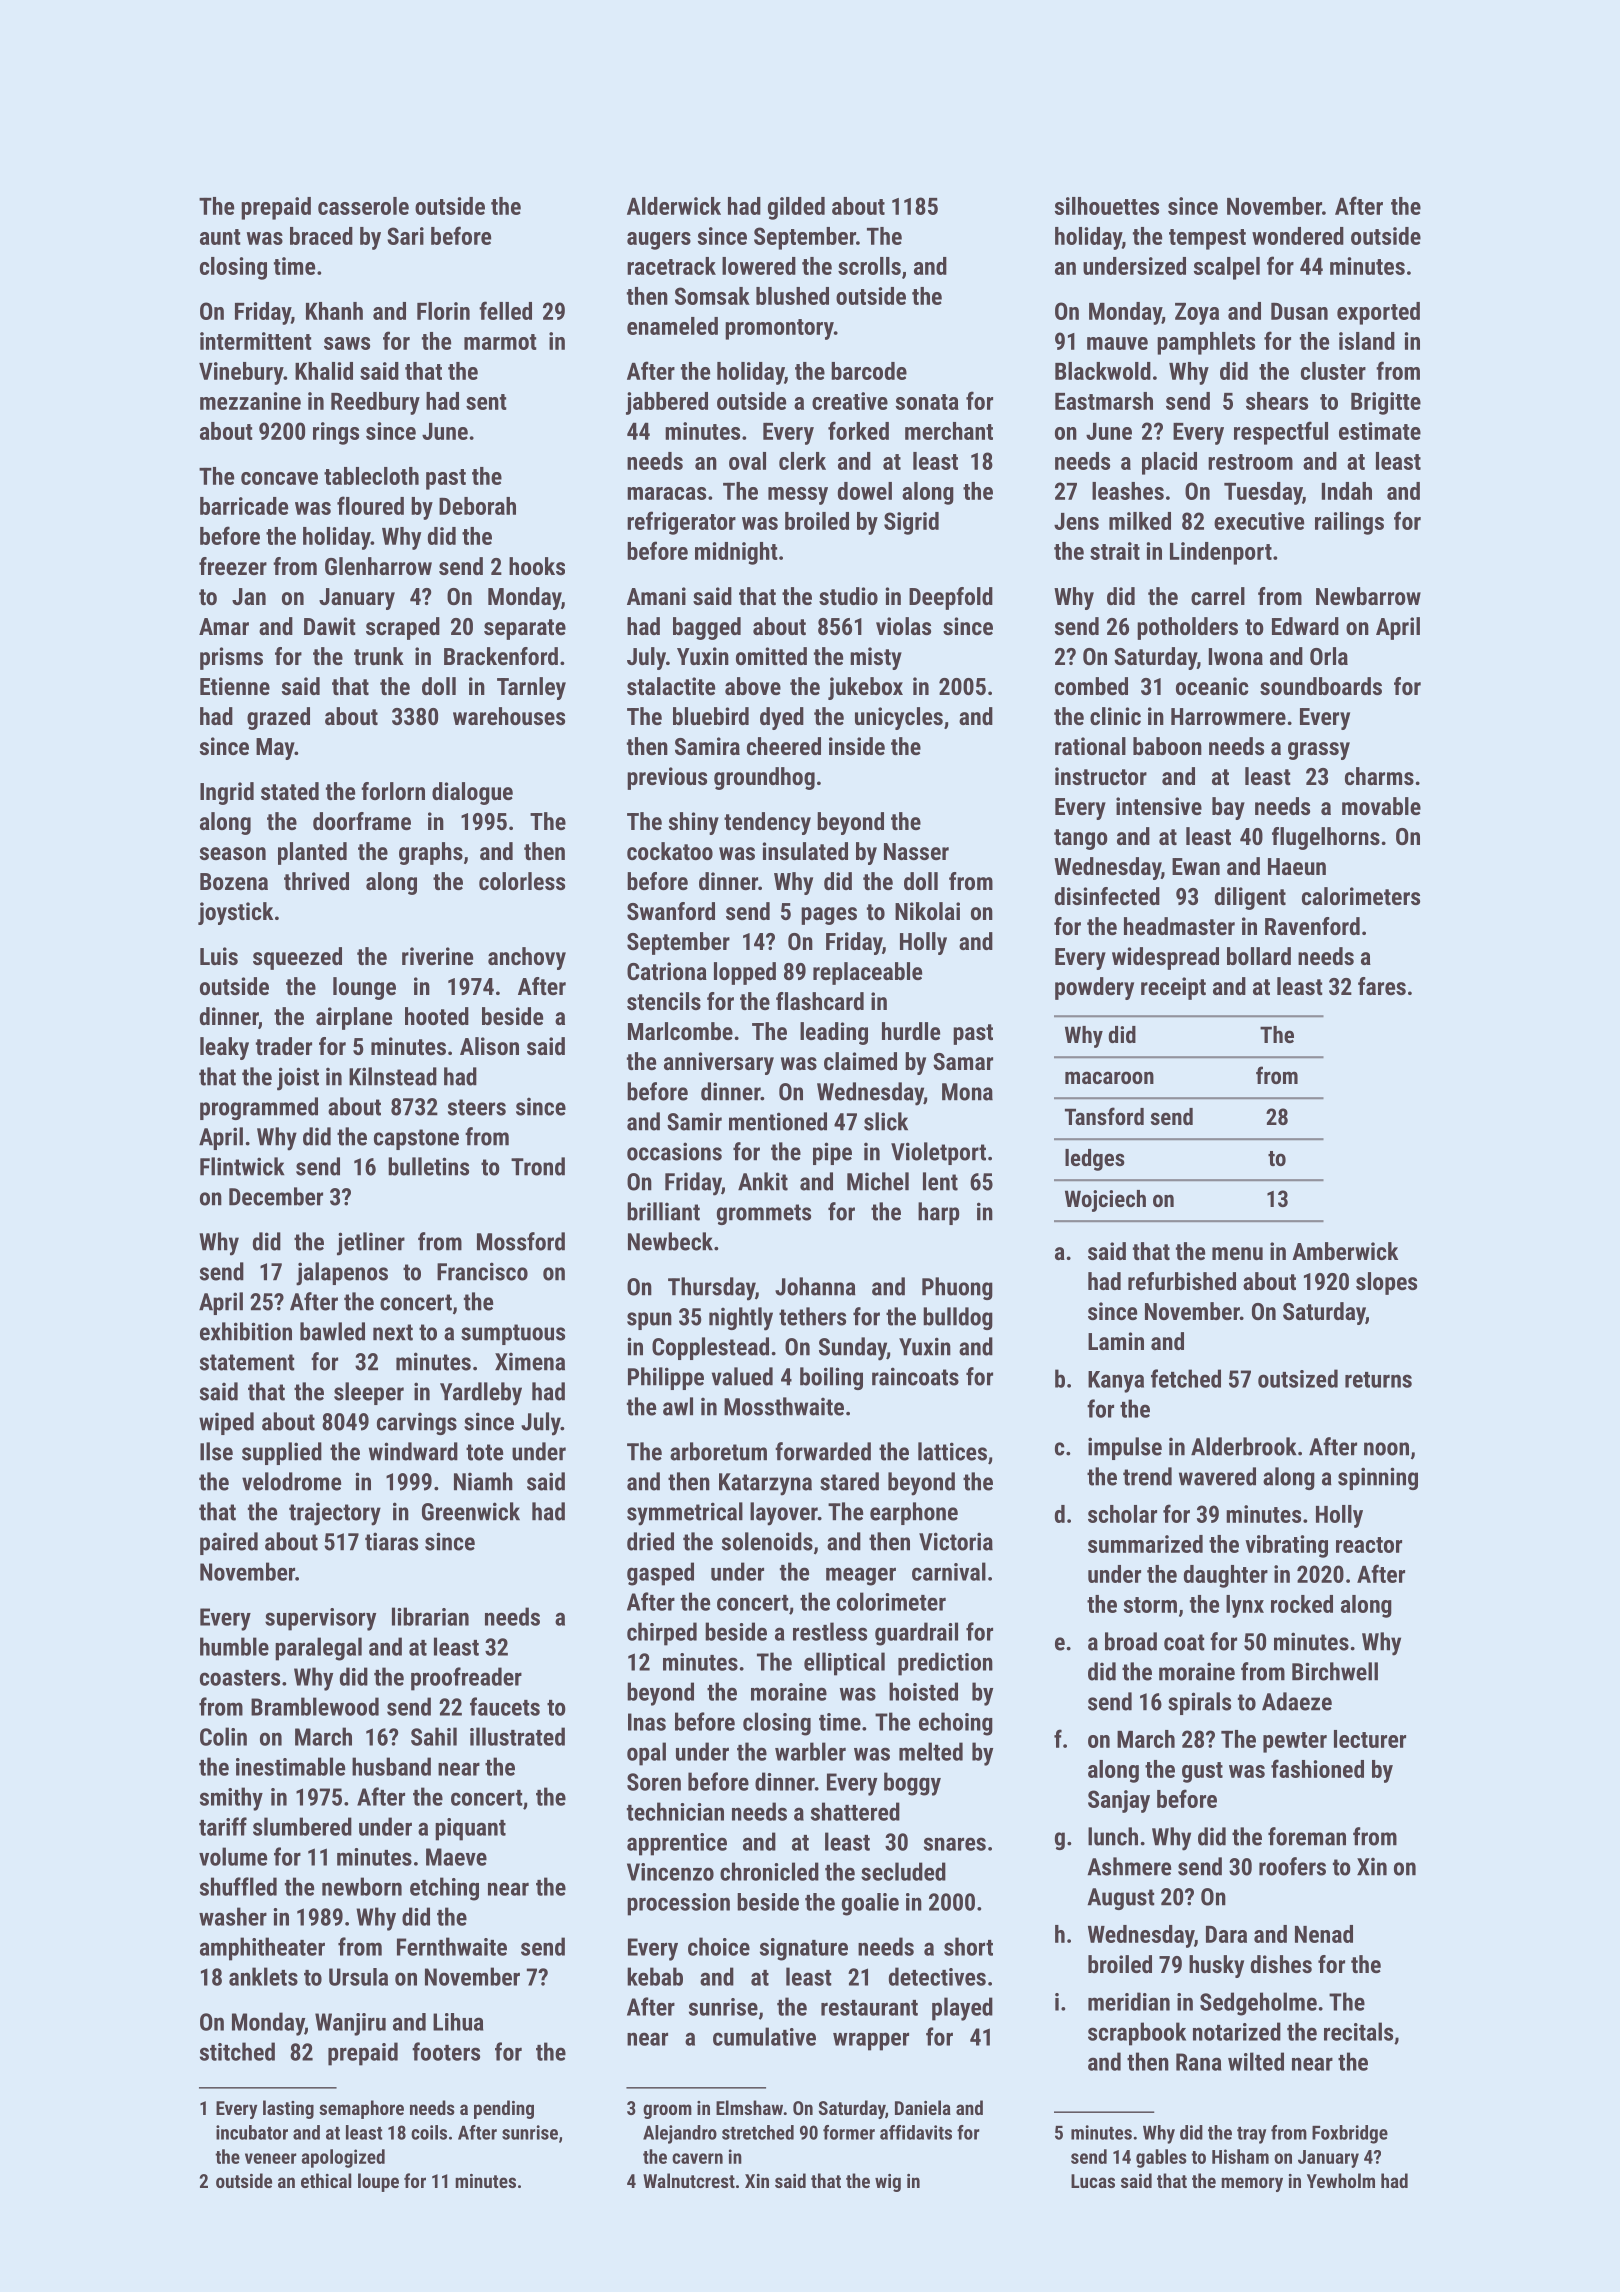  What do you see at coordinates (869, 2008) in the page?
I see `restaurant` at bounding box center [869, 2008].
